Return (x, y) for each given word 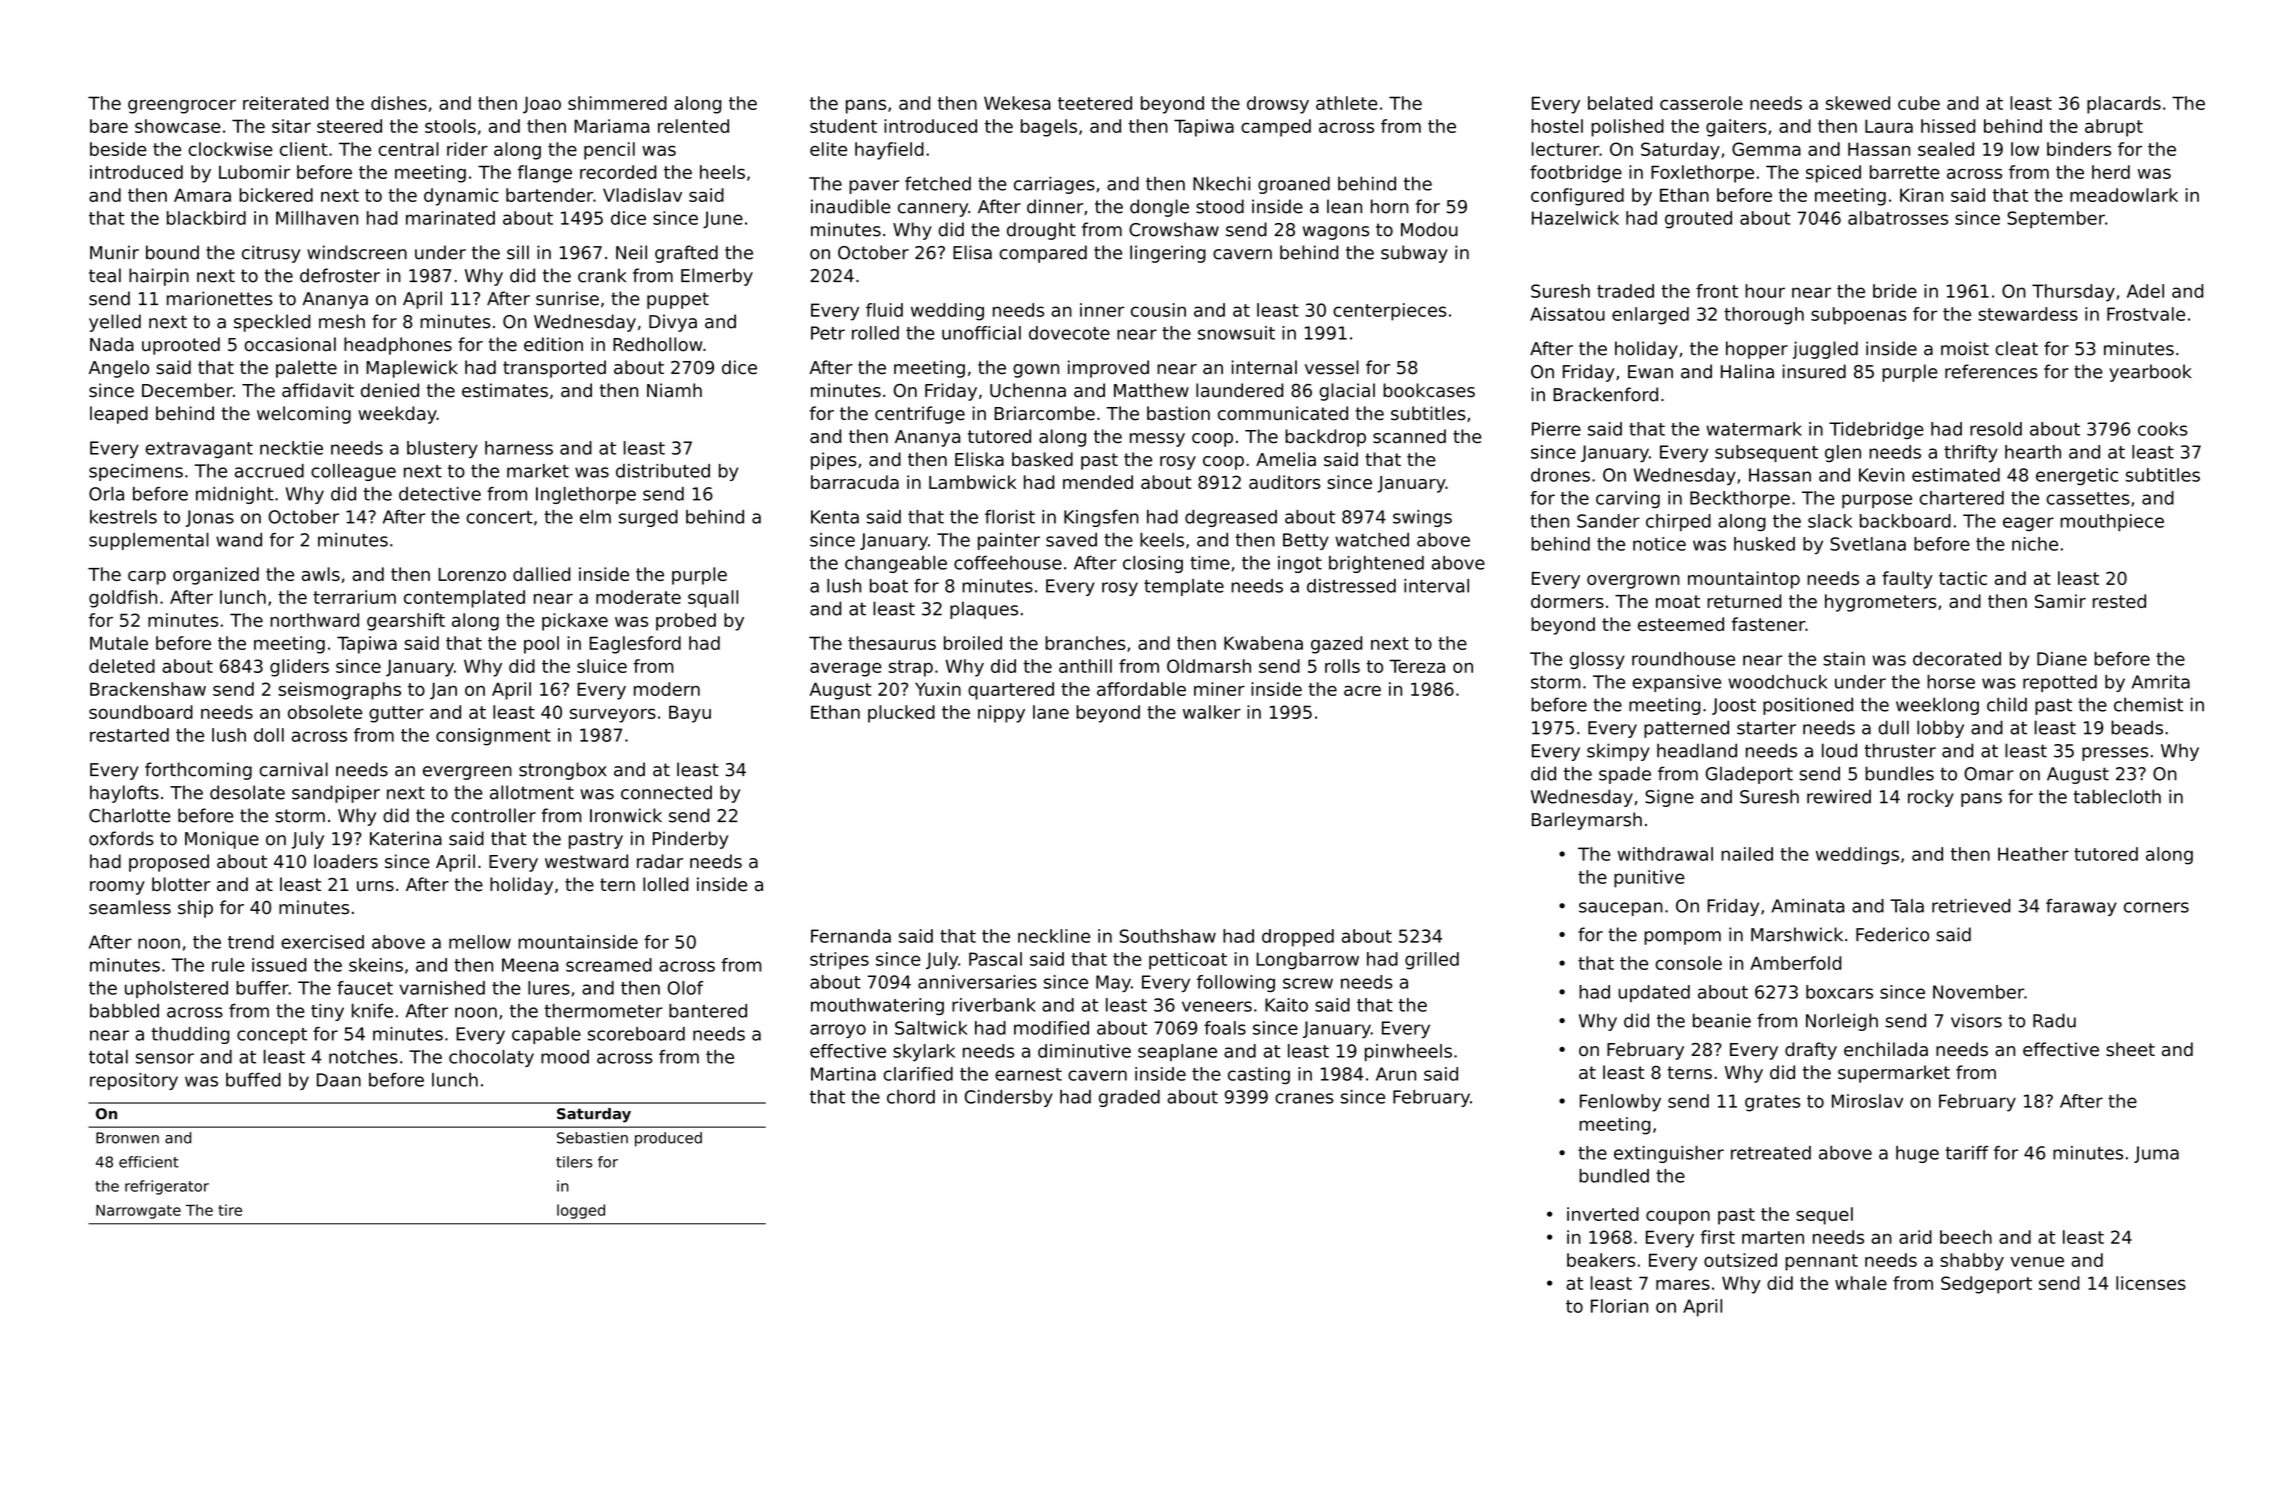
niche (2035, 544)
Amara (202, 195)
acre (1362, 690)
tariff (1967, 1153)
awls (321, 574)
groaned (1294, 185)
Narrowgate (138, 1212)
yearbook (2150, 373)
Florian (1619, 1306)
